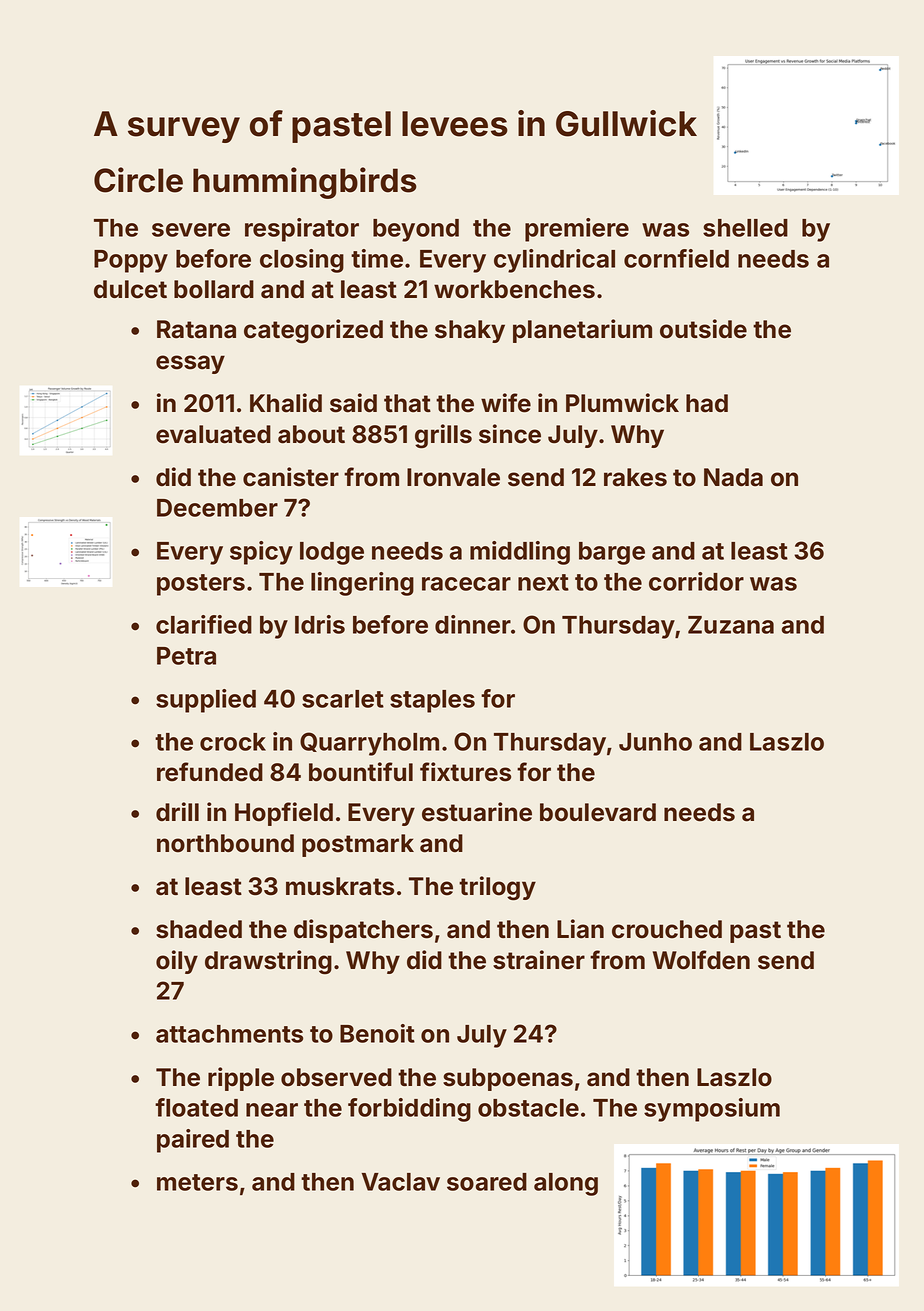  I want to click on staples, so click(432, 701).
